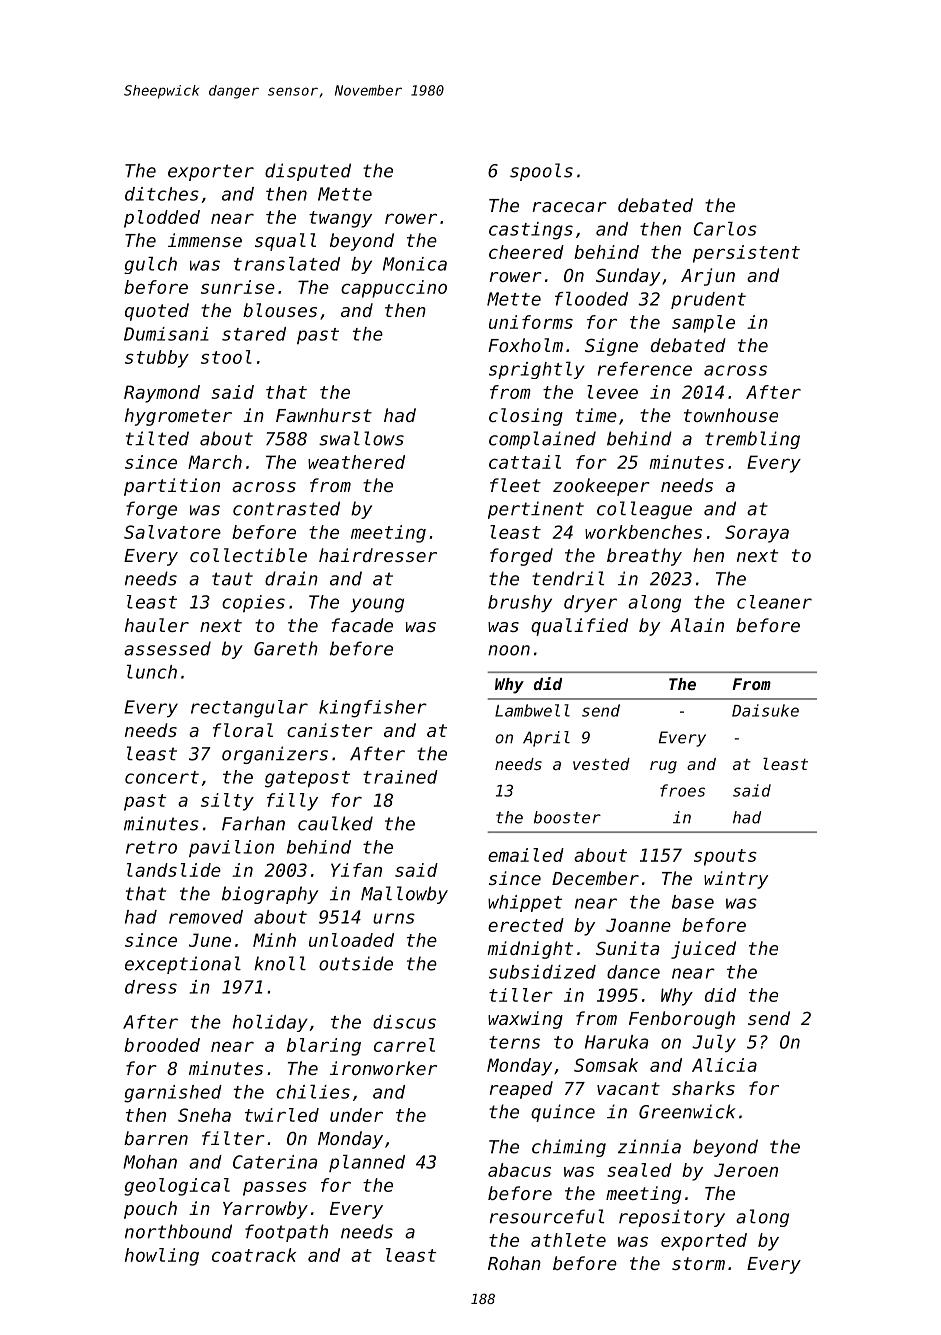 The image size is (941, 1335). Describe the element at coordinates (162, 777) in the page. I see `concert` at that location.
